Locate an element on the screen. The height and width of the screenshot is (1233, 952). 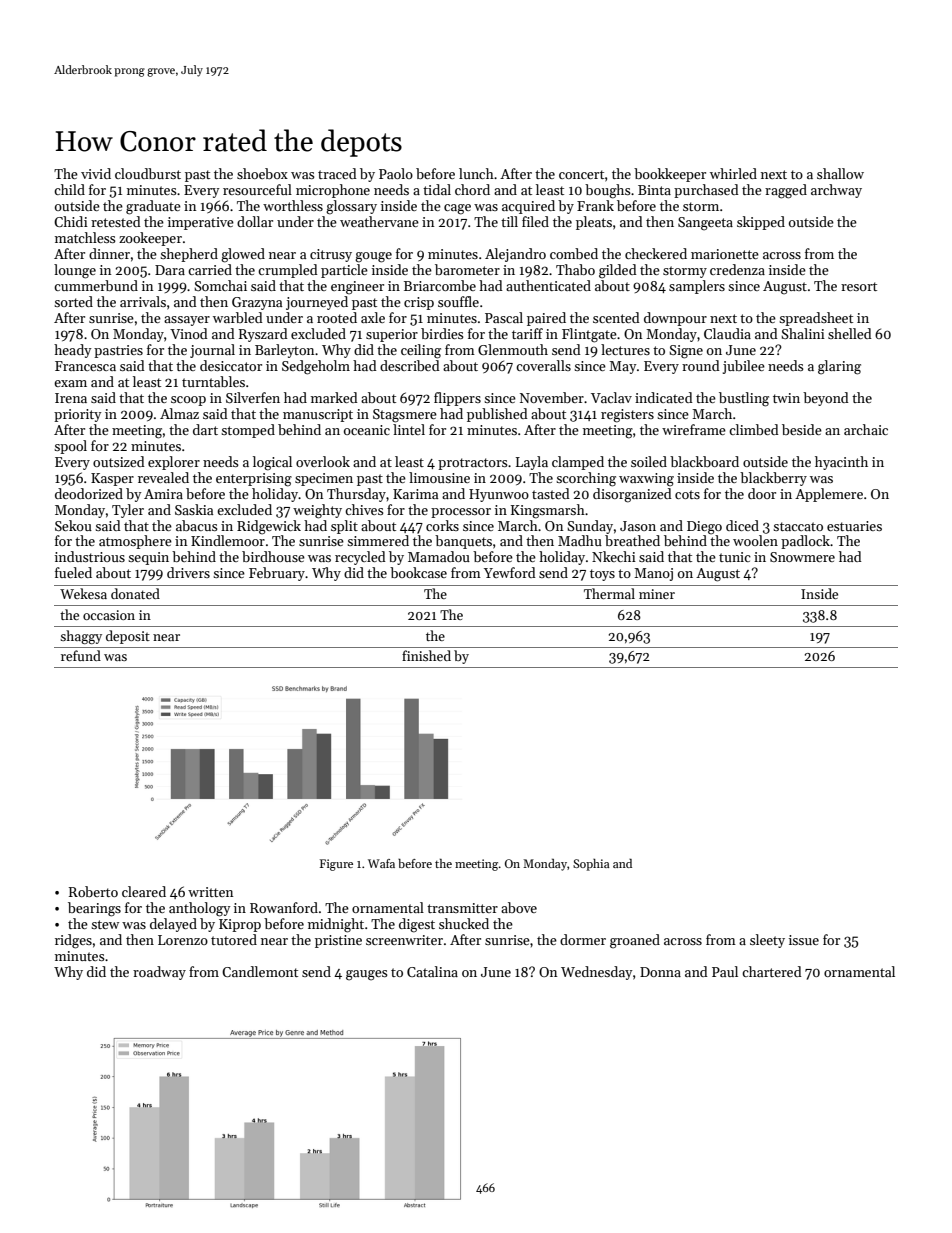
Sekou is located at coordinates (73, 525).
